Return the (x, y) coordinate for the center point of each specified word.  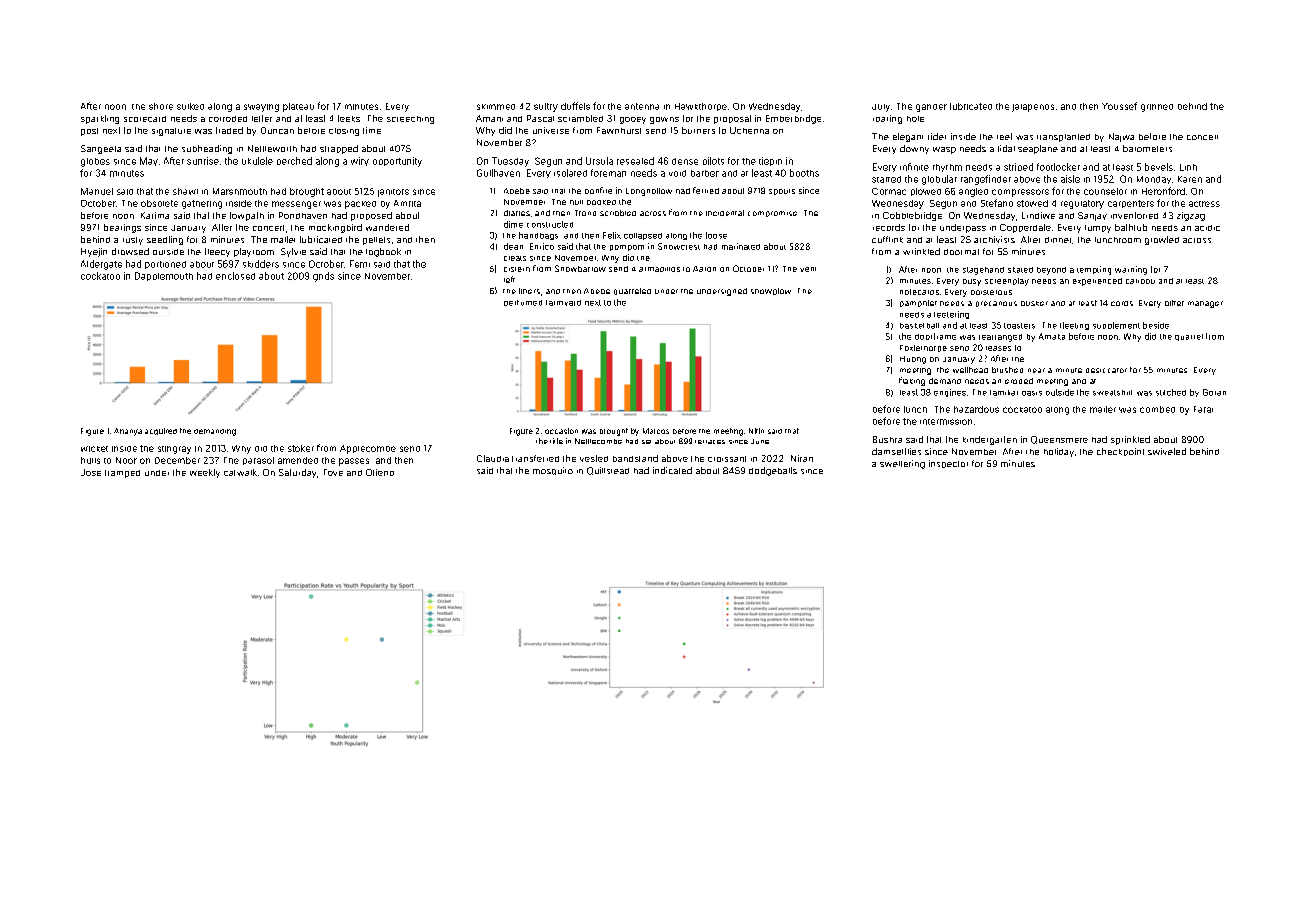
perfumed (523, 303)
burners (698, 130)
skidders (261, 264)
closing (344, 132)
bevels (1159, 167)
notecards (919, 292)
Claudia (493, 458)
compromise (772, 214)
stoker (301, 448)
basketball (919, 326)
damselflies (896, 451)
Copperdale (1025, 228)
